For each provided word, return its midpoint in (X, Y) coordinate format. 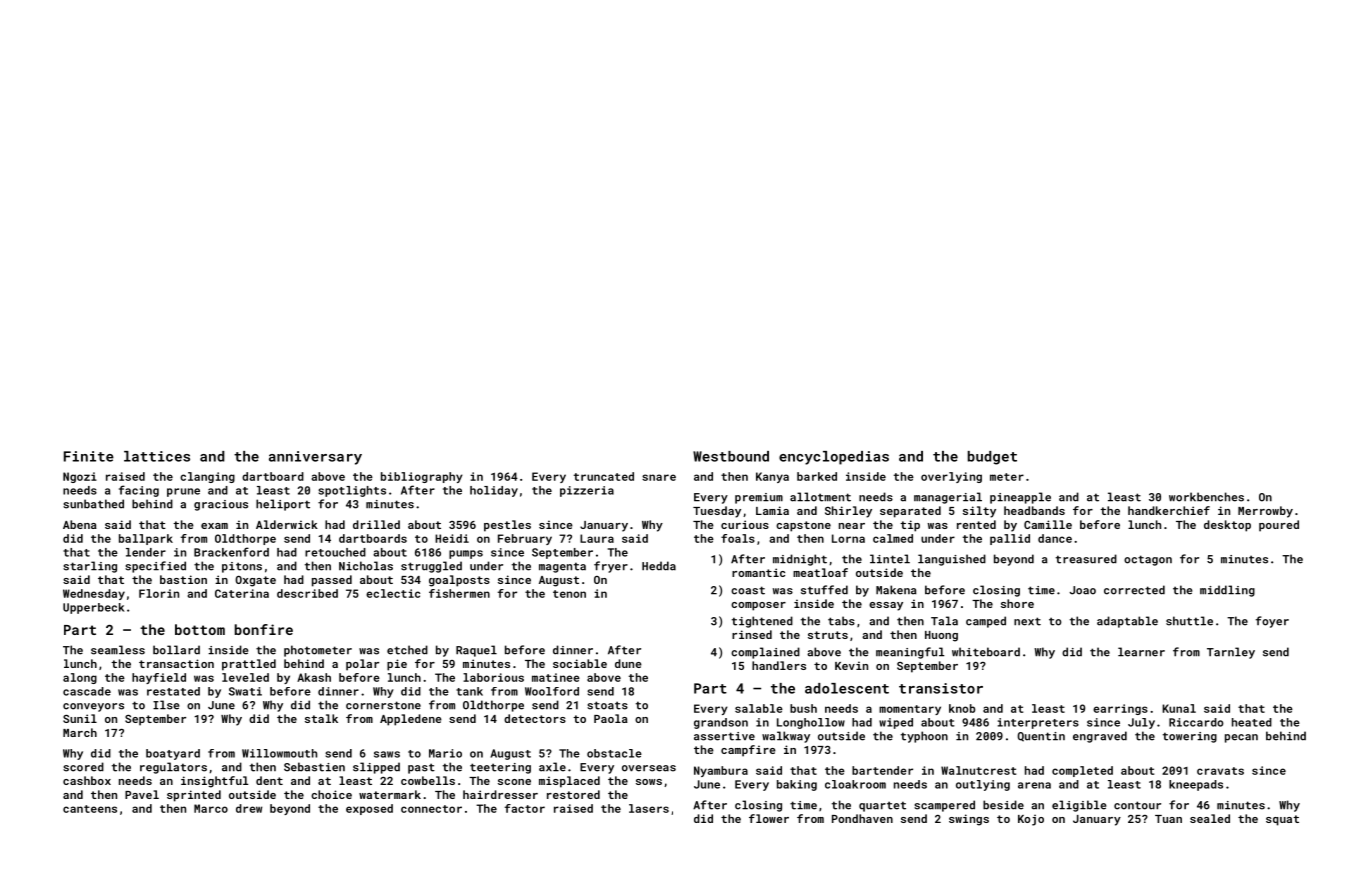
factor (525, 808)
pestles (507, 526)
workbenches (1206, 497)
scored (83, 767)
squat (1282, 820)
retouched (335, 552)
